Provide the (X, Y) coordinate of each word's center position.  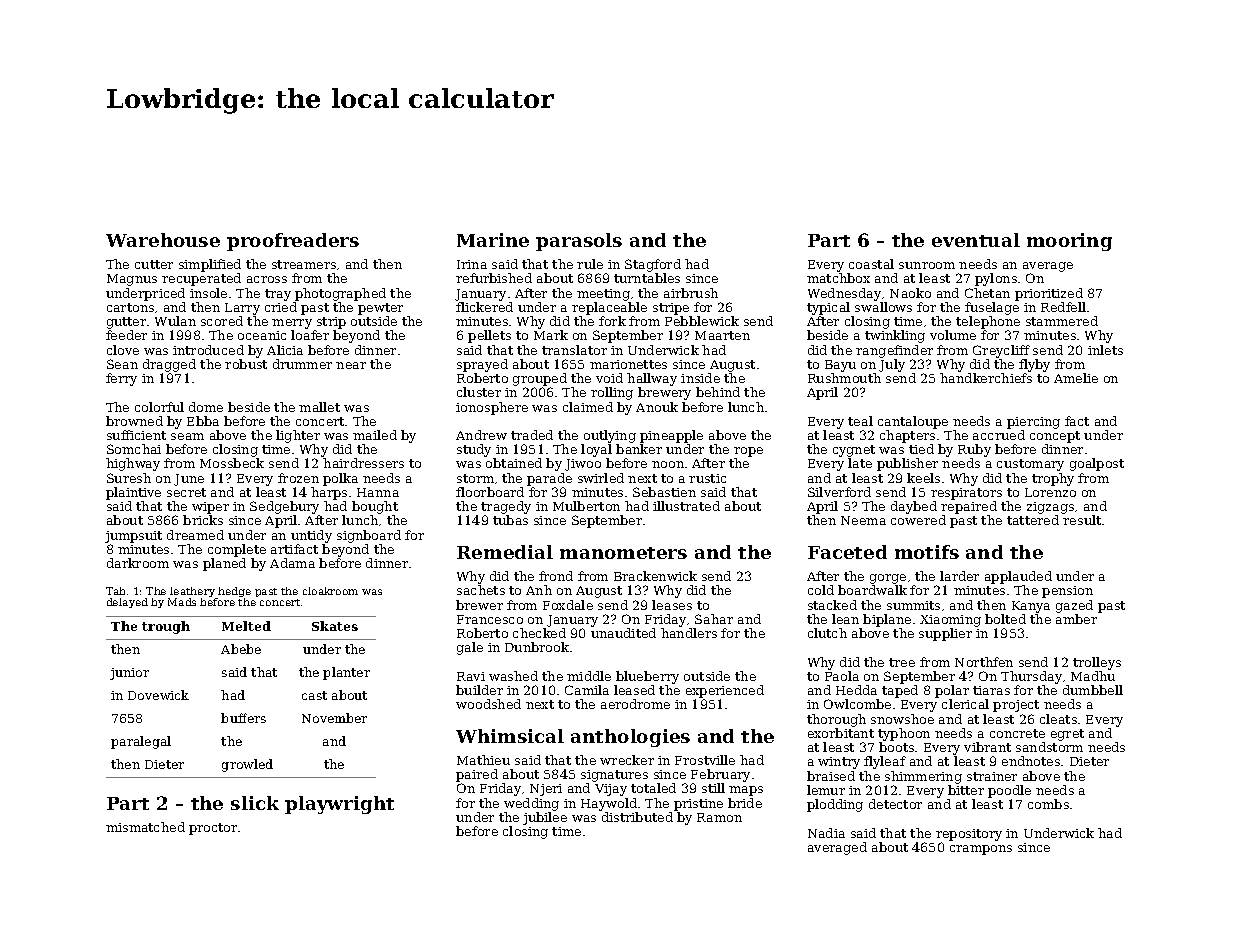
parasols (579, 242)
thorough (836, 720)
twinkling (895, 336)
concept (1055, 437)
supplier (945, 634)
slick (255, 803)
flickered (484, 307)
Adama (292, 563)
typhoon (904, 734)
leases (672, 605)
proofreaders (293, 242)
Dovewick (158, 695)
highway (133, 464)
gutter (126, 323)
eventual (976, 240)
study (474, 450)
